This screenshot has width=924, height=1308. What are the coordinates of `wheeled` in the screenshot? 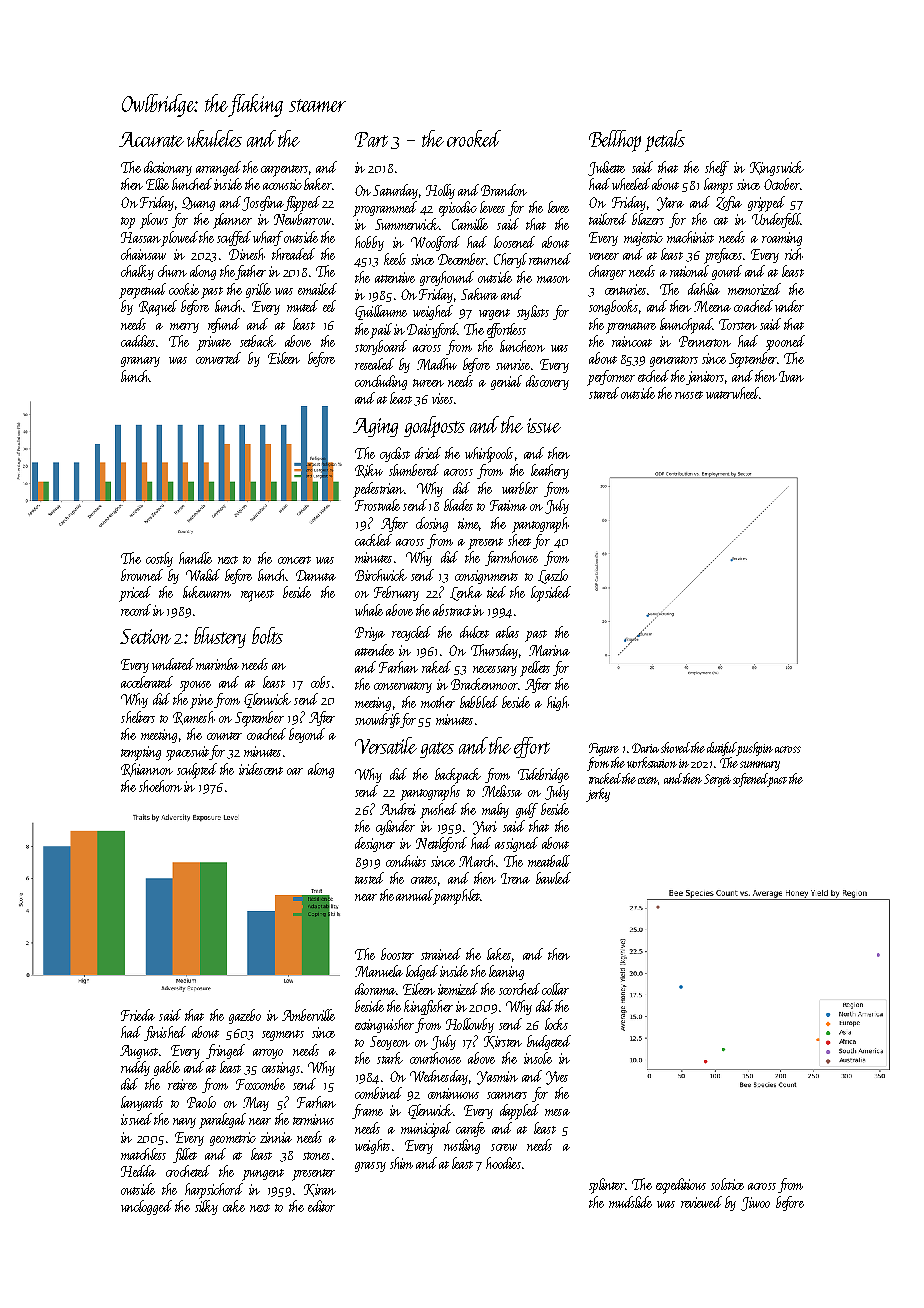 It's located at (631, 184).
